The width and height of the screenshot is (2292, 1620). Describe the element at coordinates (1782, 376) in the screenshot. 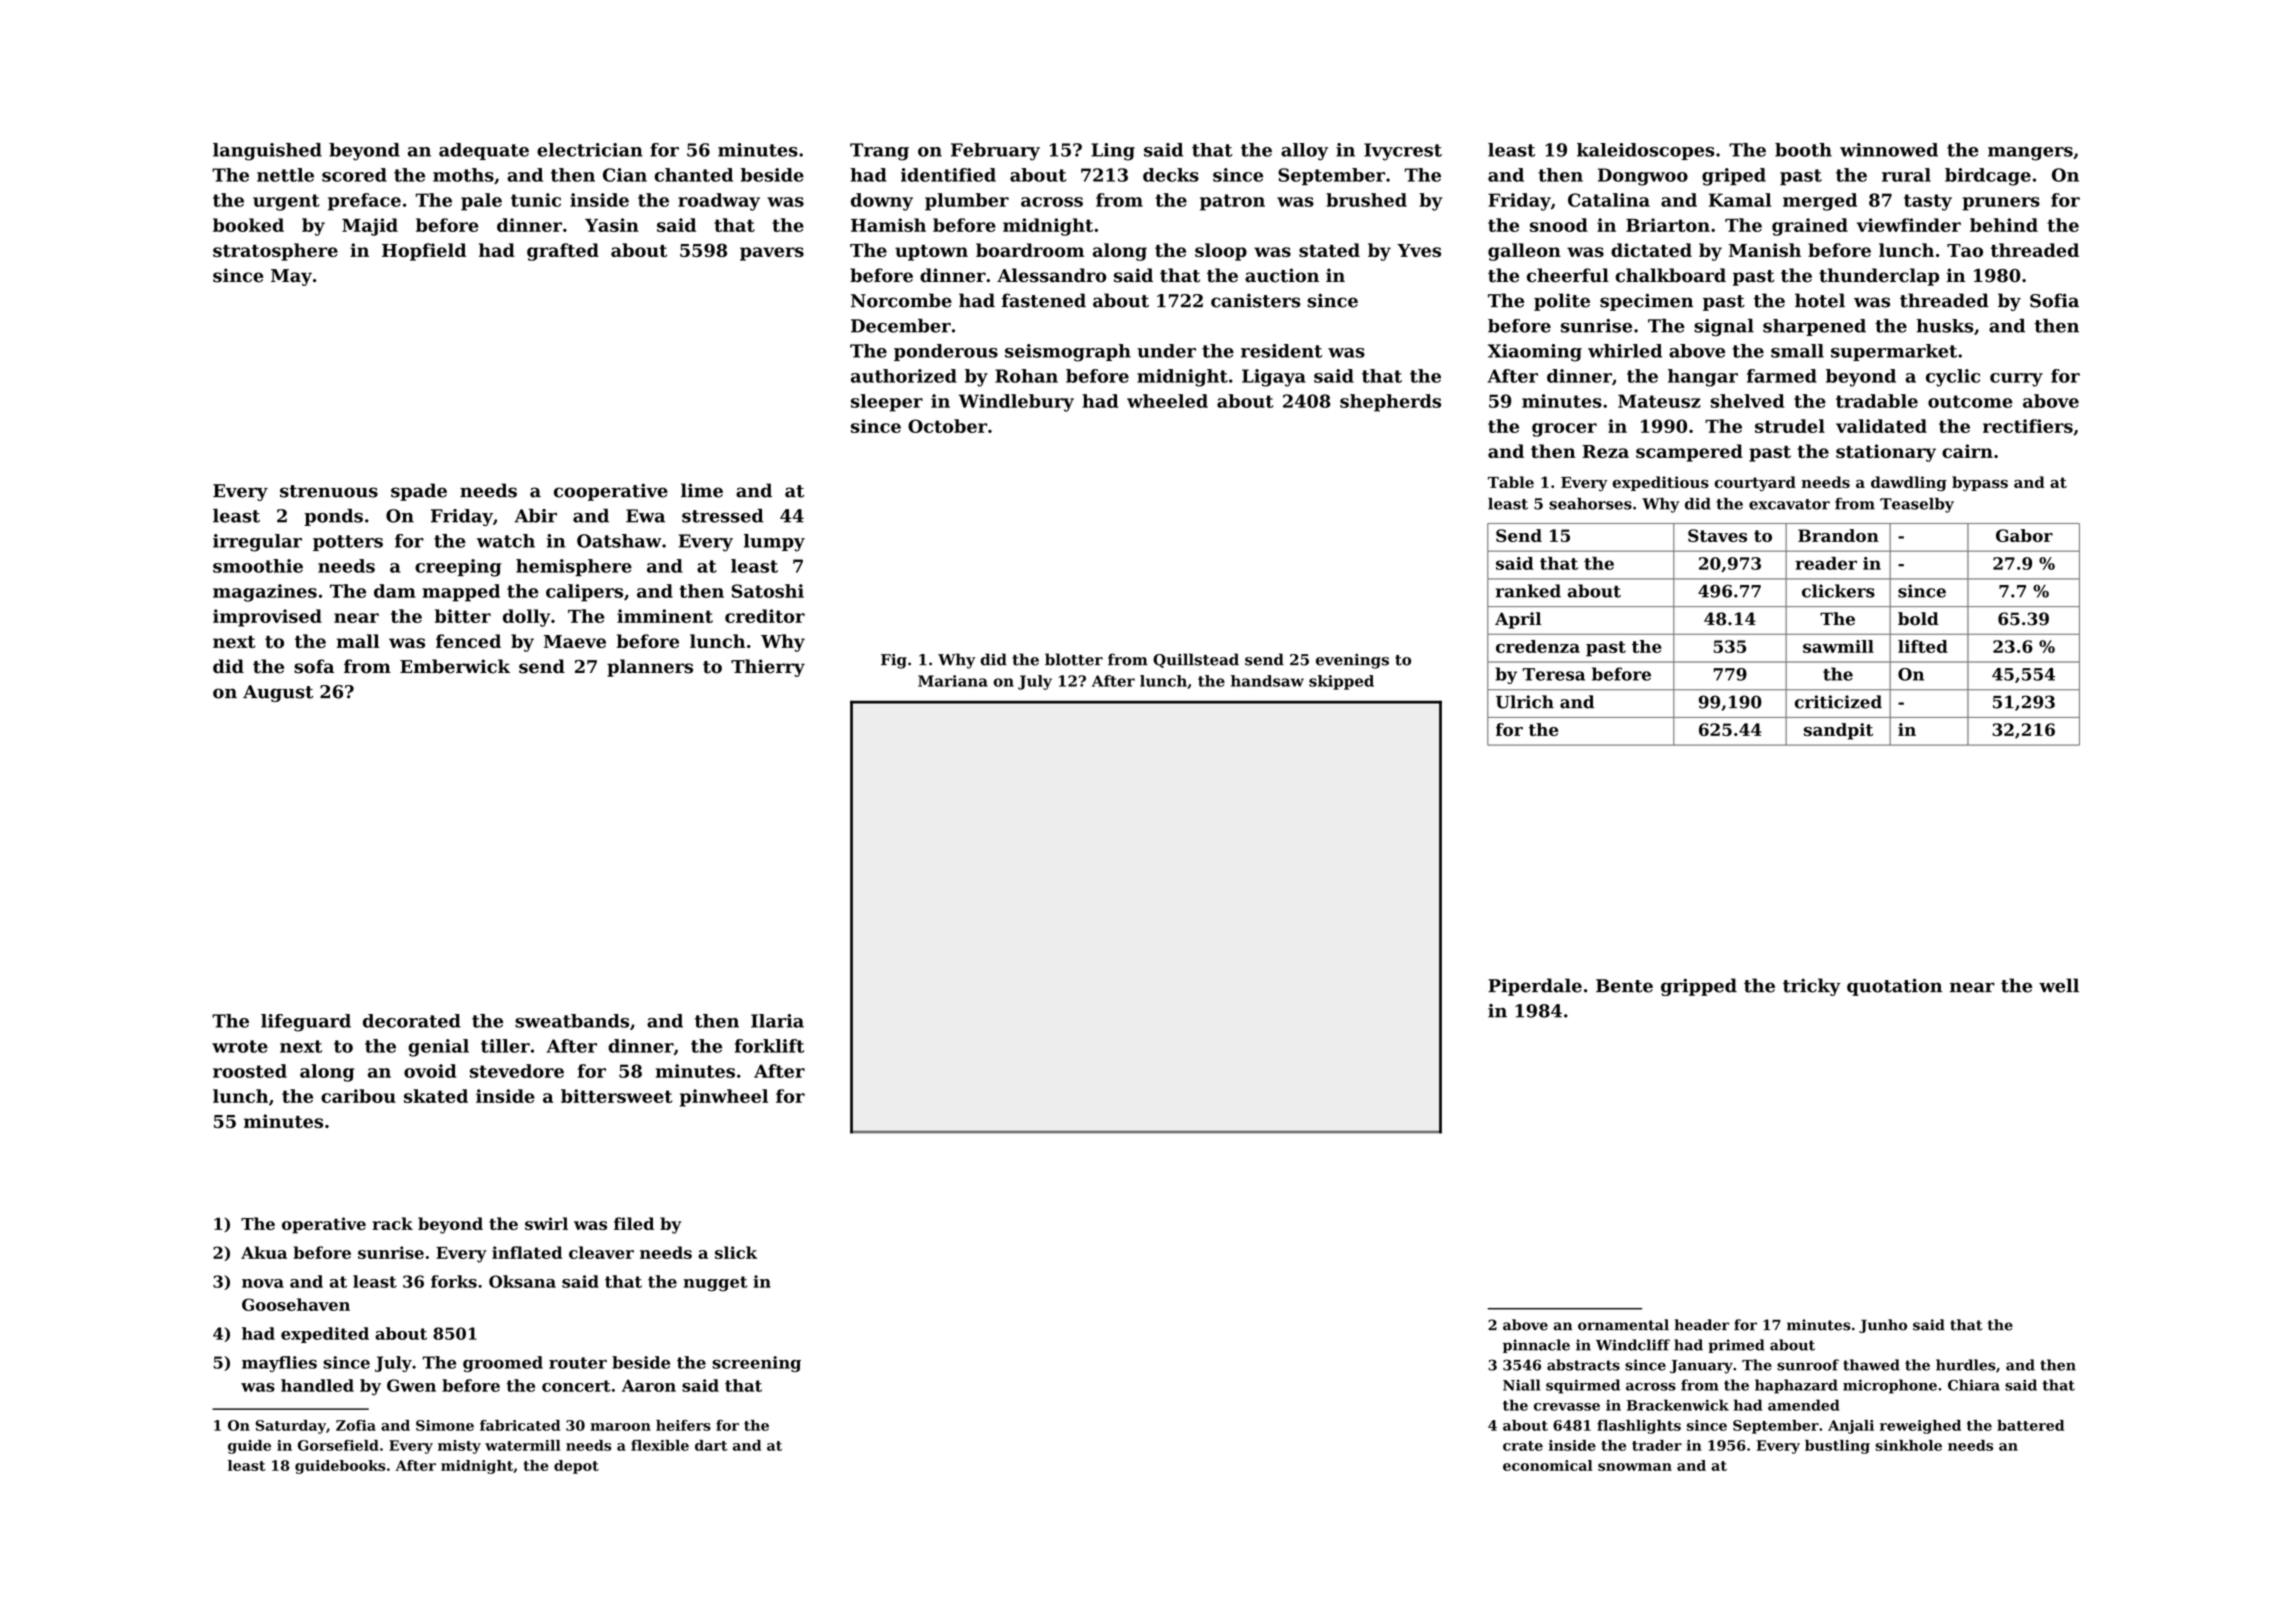

I see `farmed` at that location.
